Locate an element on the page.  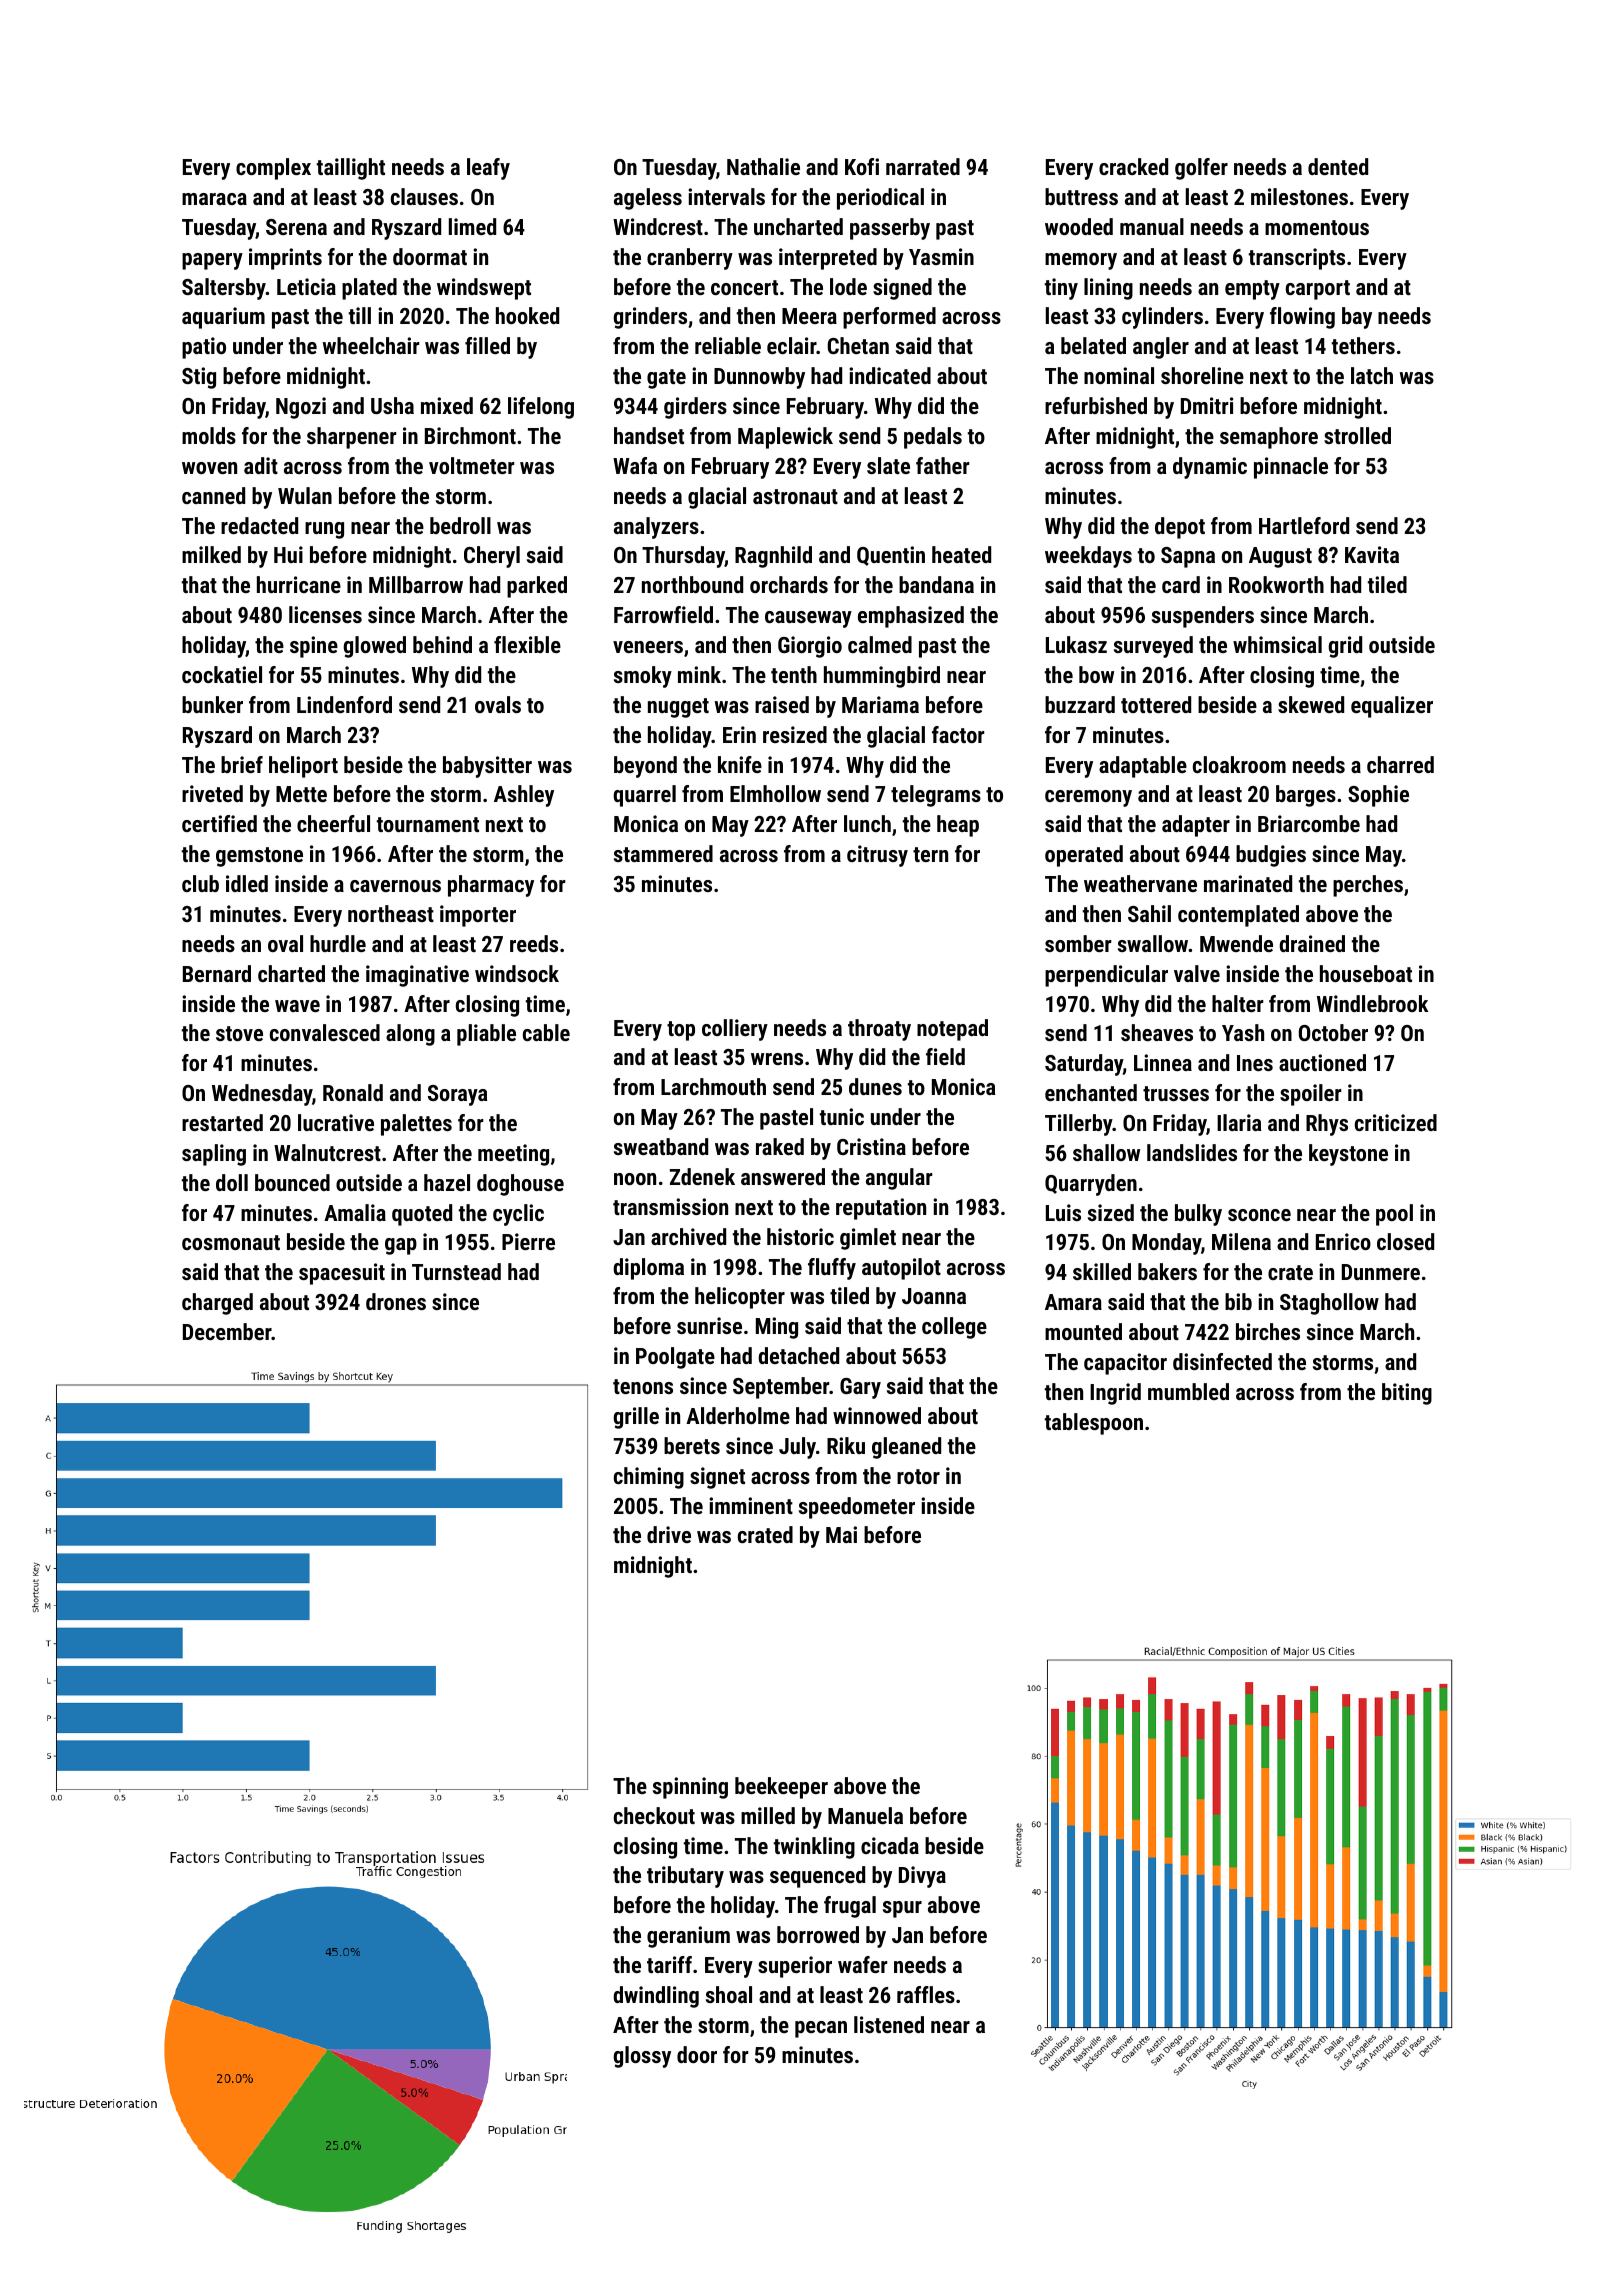
charged is located at coordinates (217, 1304).
